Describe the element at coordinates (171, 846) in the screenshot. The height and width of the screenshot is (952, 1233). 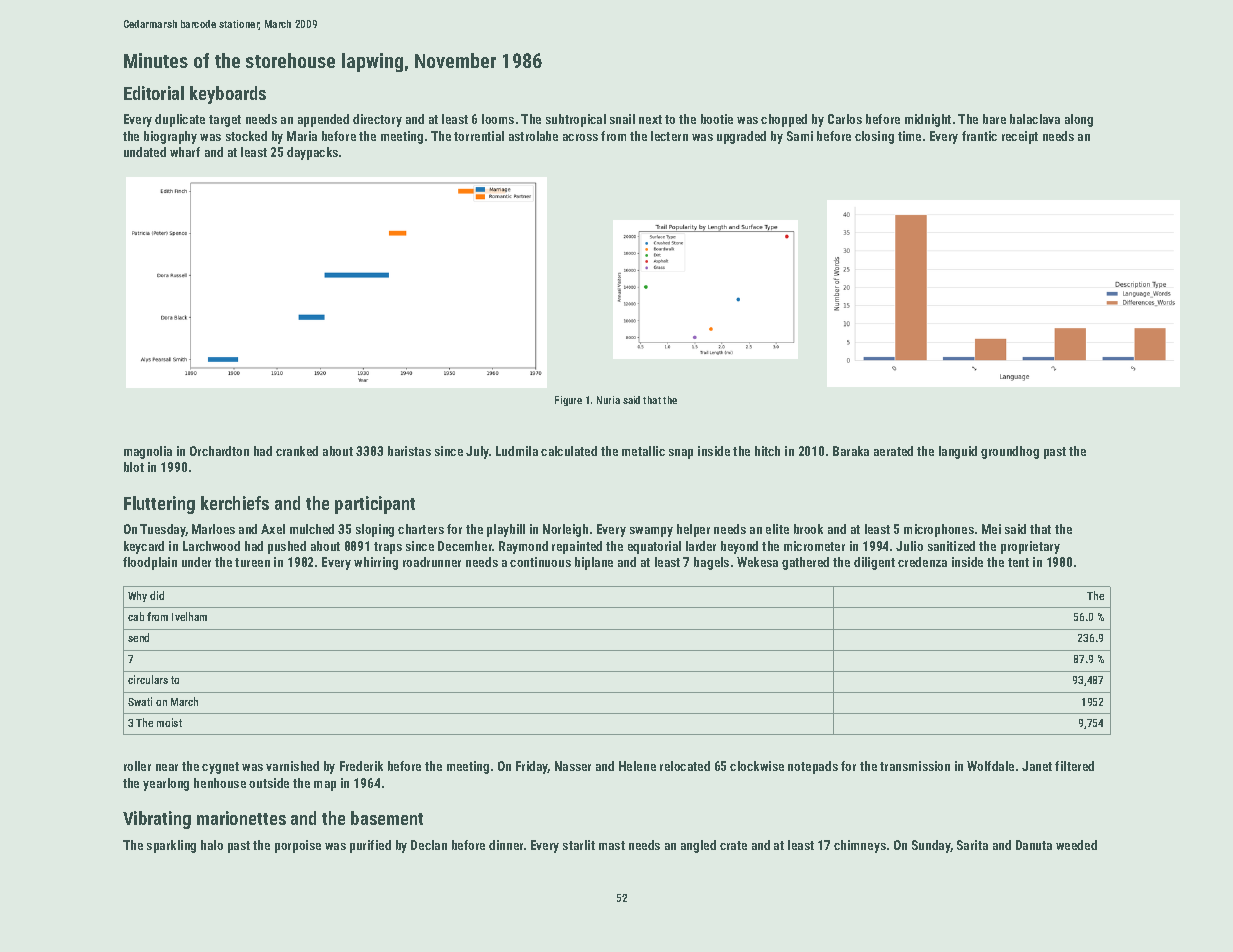
I see `sparkling` at that location.
